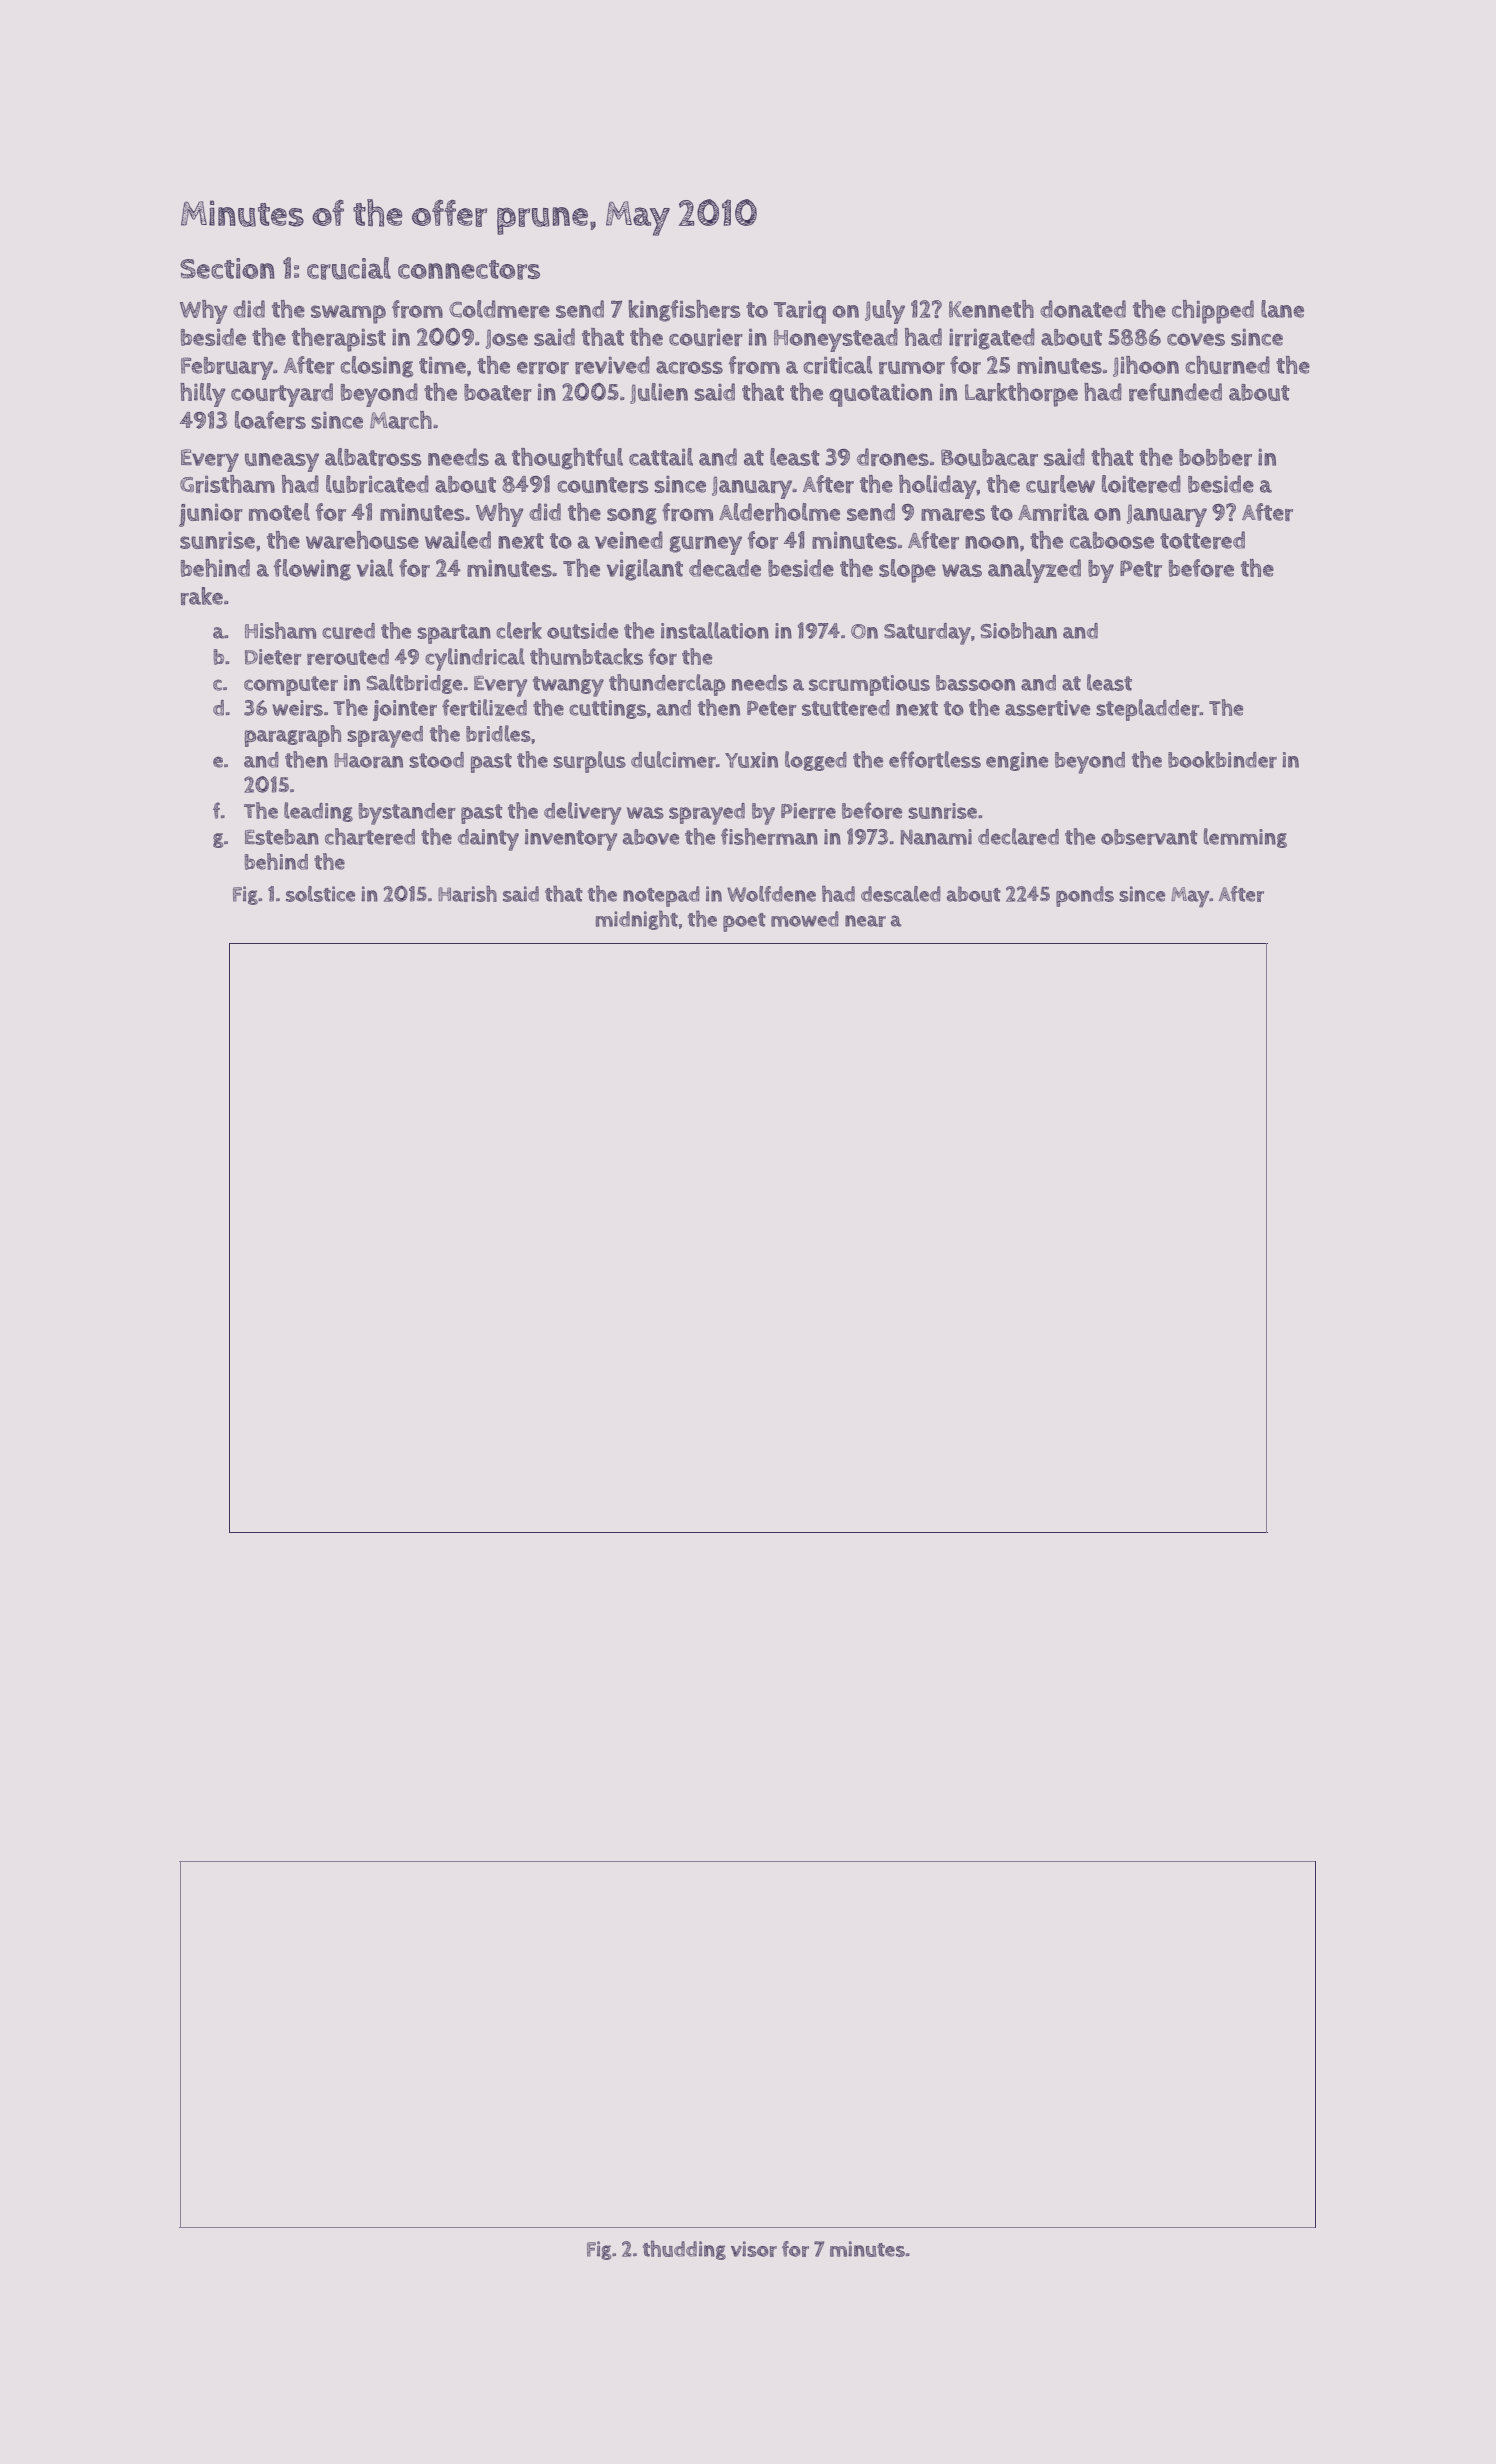 The width and height of the page is (1496, 2464). What do you see at coordinates (467, 893) in the page?
I see `Harish` at bounding box center [467, 893].
